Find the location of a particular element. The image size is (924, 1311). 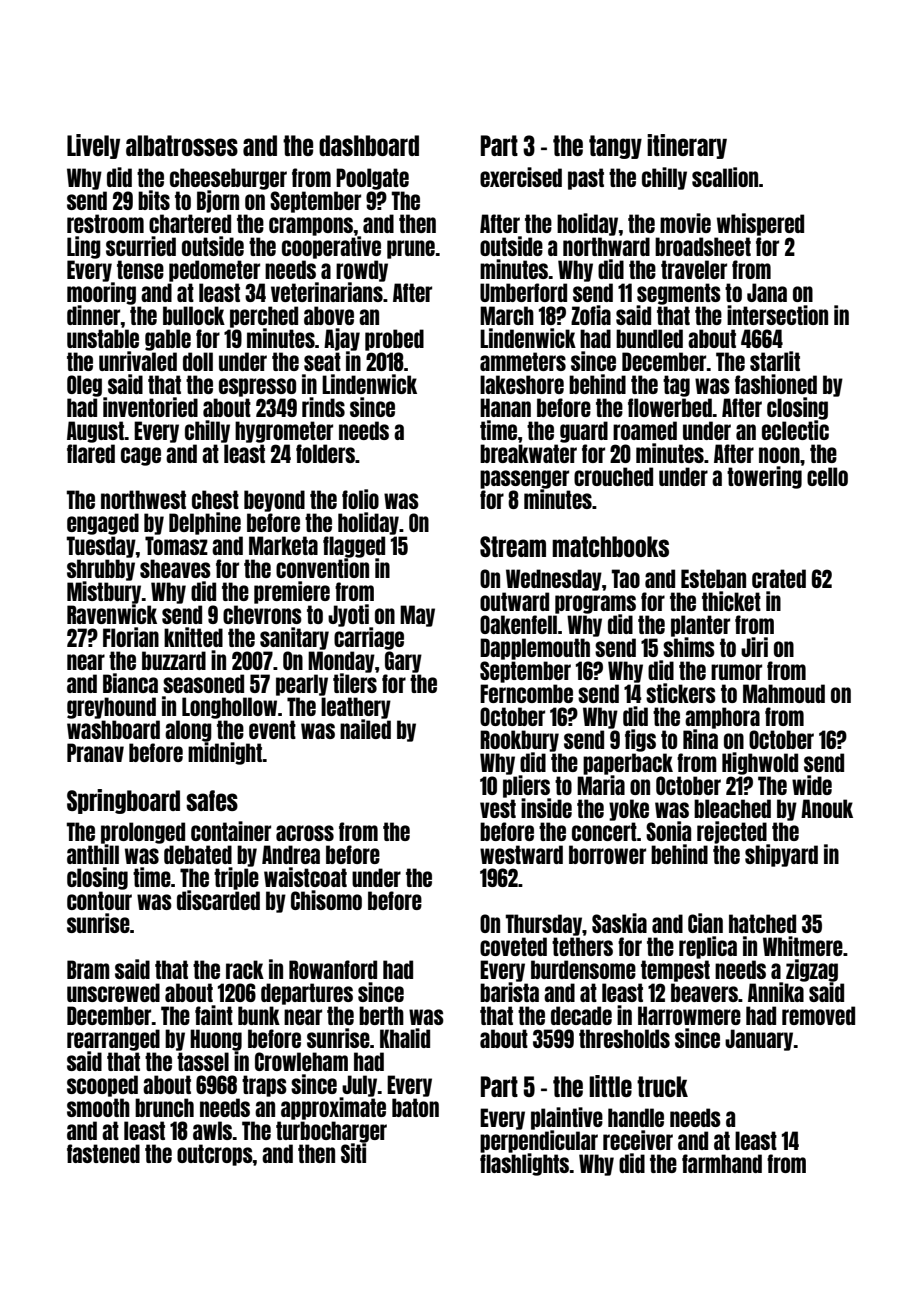

folders is located at coordinates (325, 453).
